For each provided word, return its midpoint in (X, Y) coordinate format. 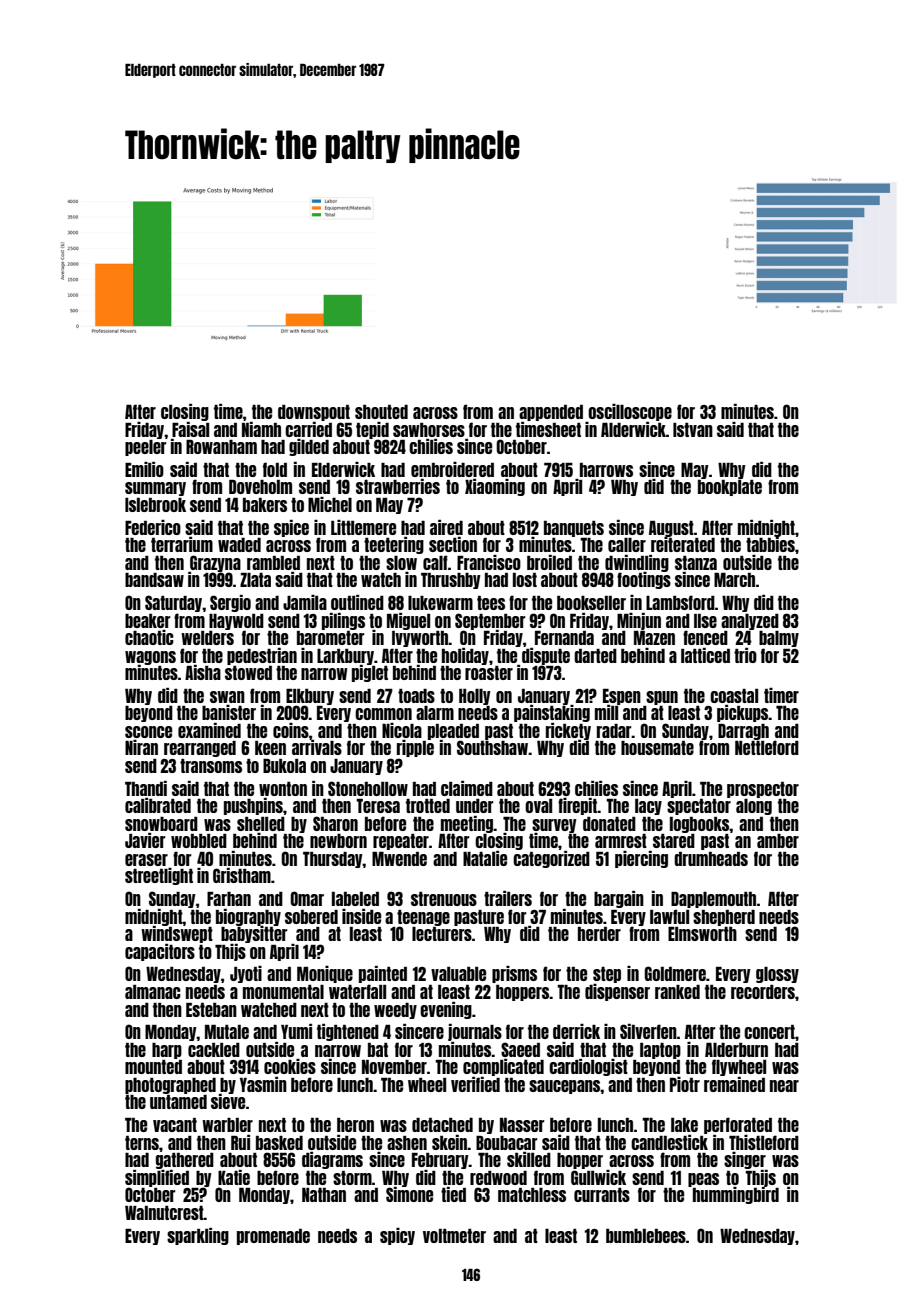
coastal (734, 696)
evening (446, 1010)
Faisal (190, 429)
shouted (381, 412)
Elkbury (310, 697)
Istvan (693, 430)
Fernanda (564, 638)
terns (142, 1143)
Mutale (227, 1032)
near (784, 1086)
